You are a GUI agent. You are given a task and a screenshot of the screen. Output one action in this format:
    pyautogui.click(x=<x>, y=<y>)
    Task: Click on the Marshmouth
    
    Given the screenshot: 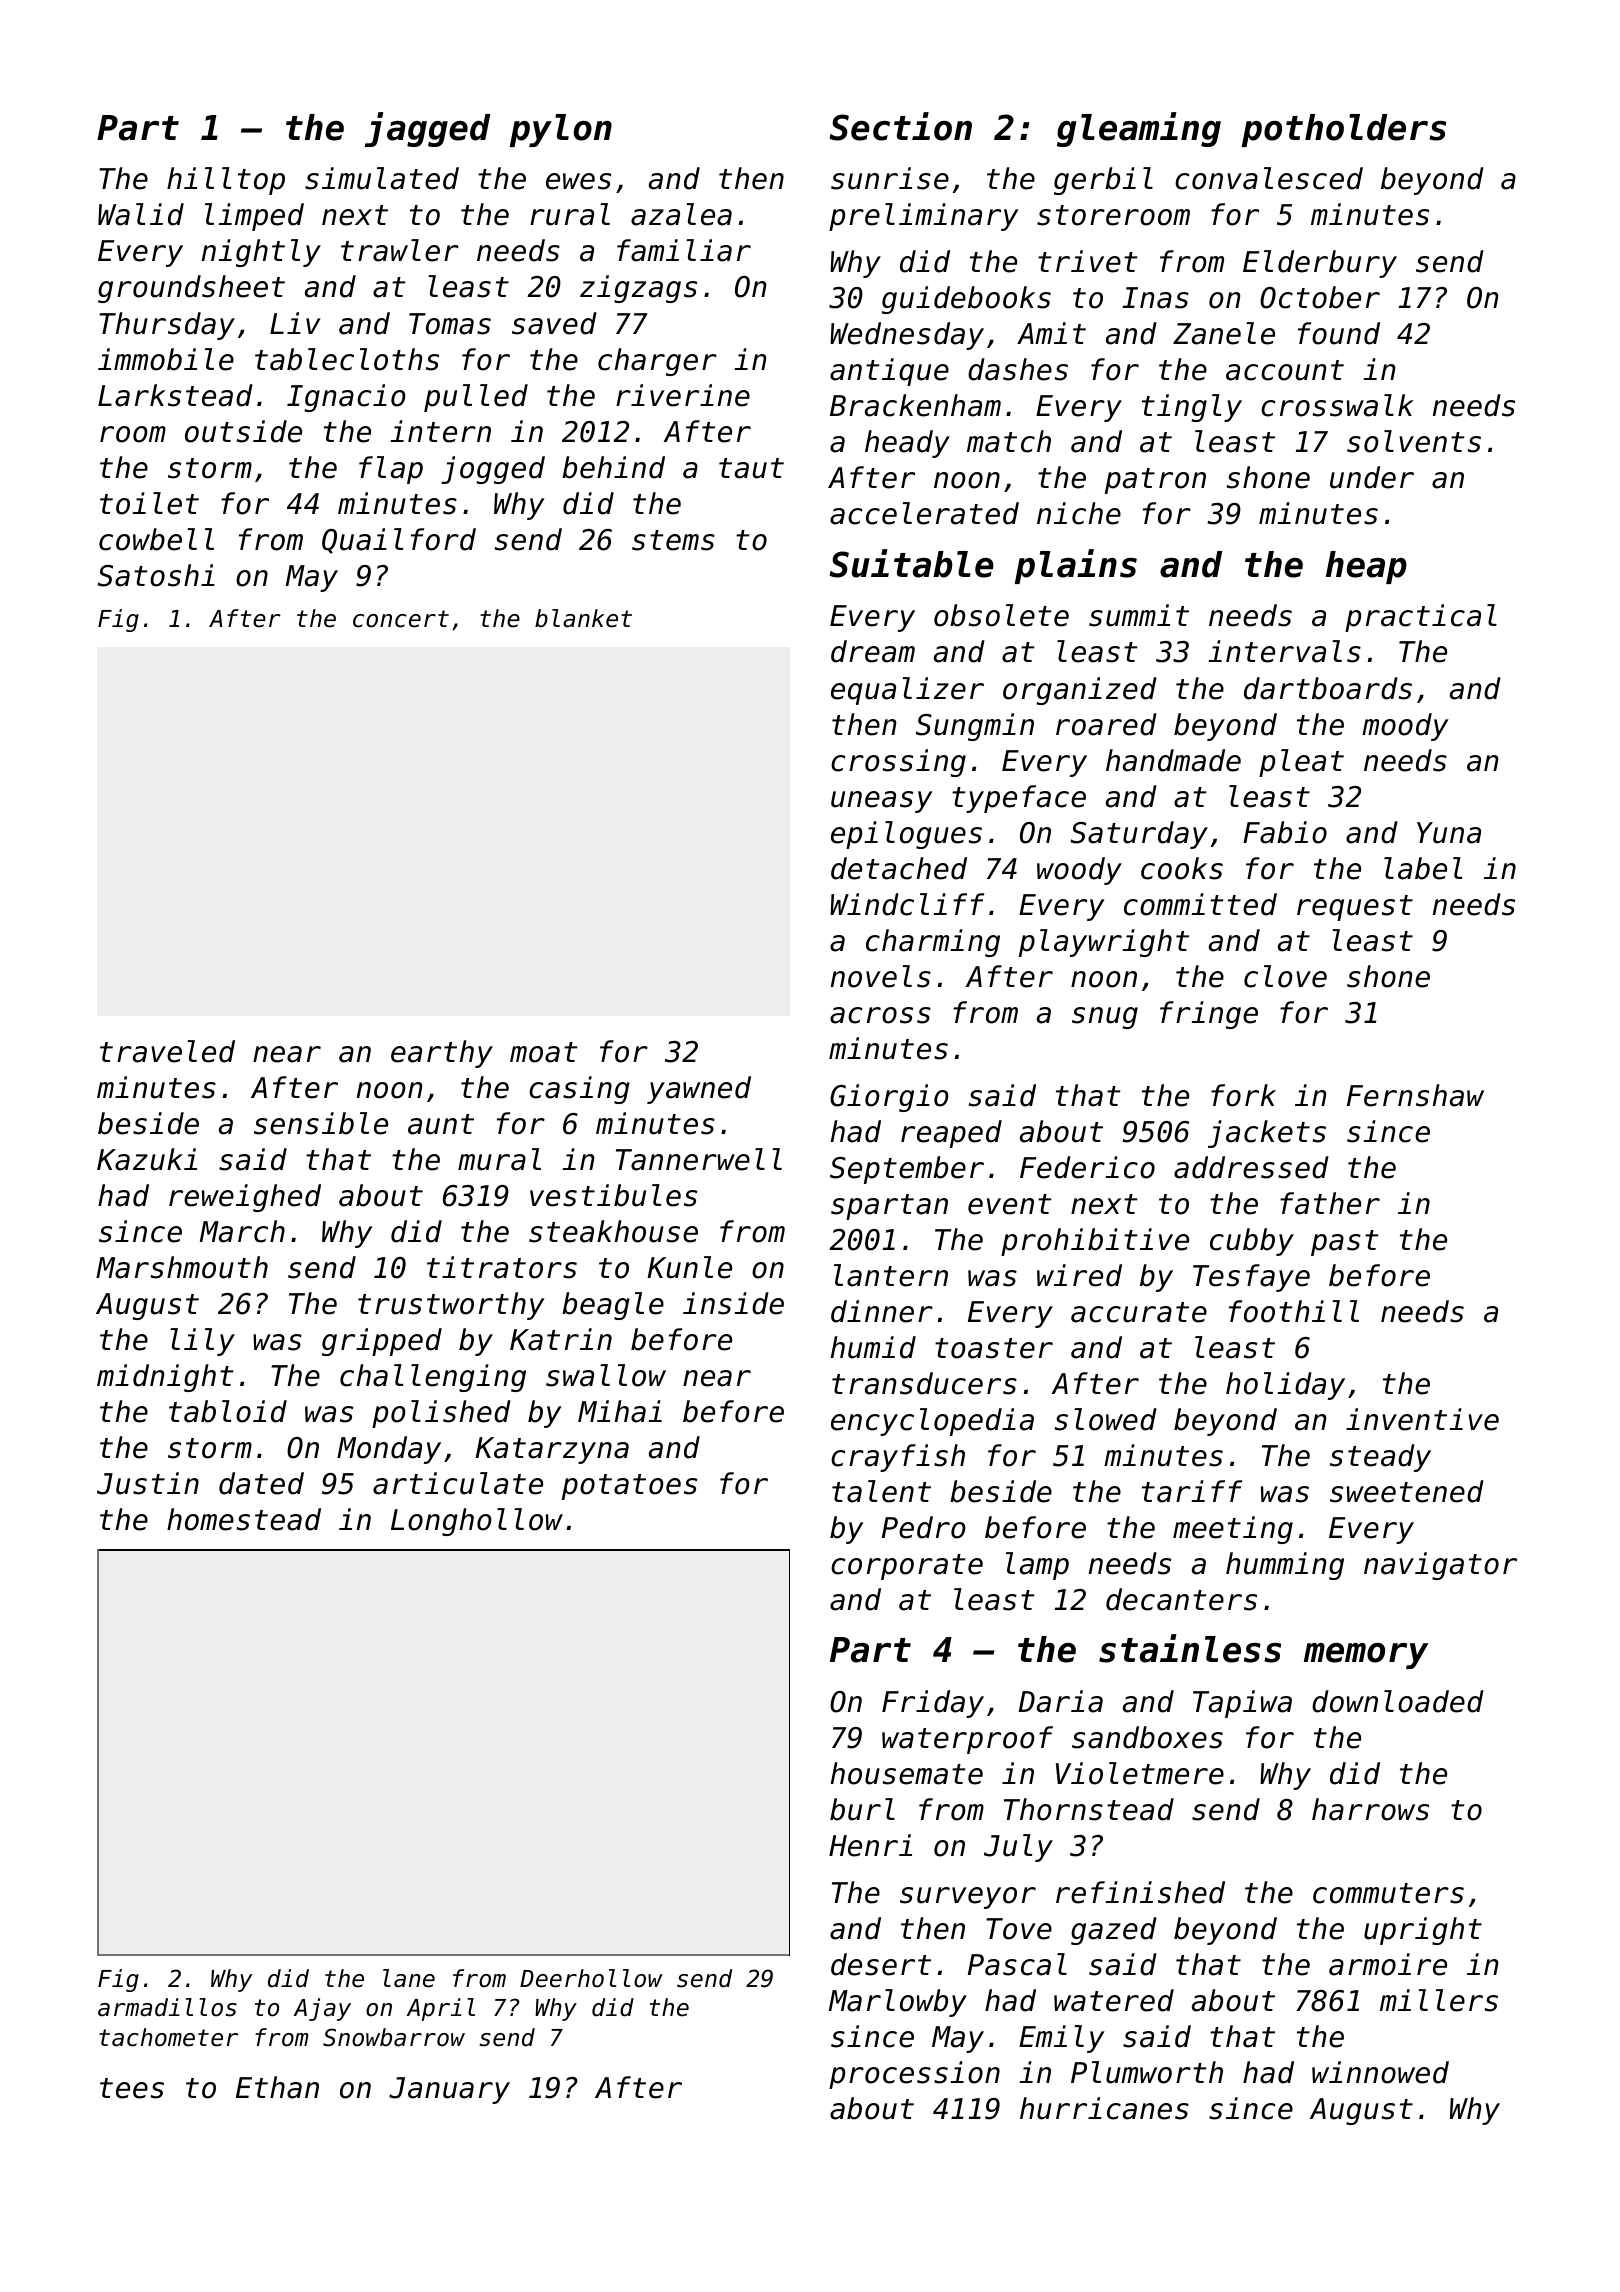 What is the action you would take?
    pyautogui.click(x=182, y=1267)
